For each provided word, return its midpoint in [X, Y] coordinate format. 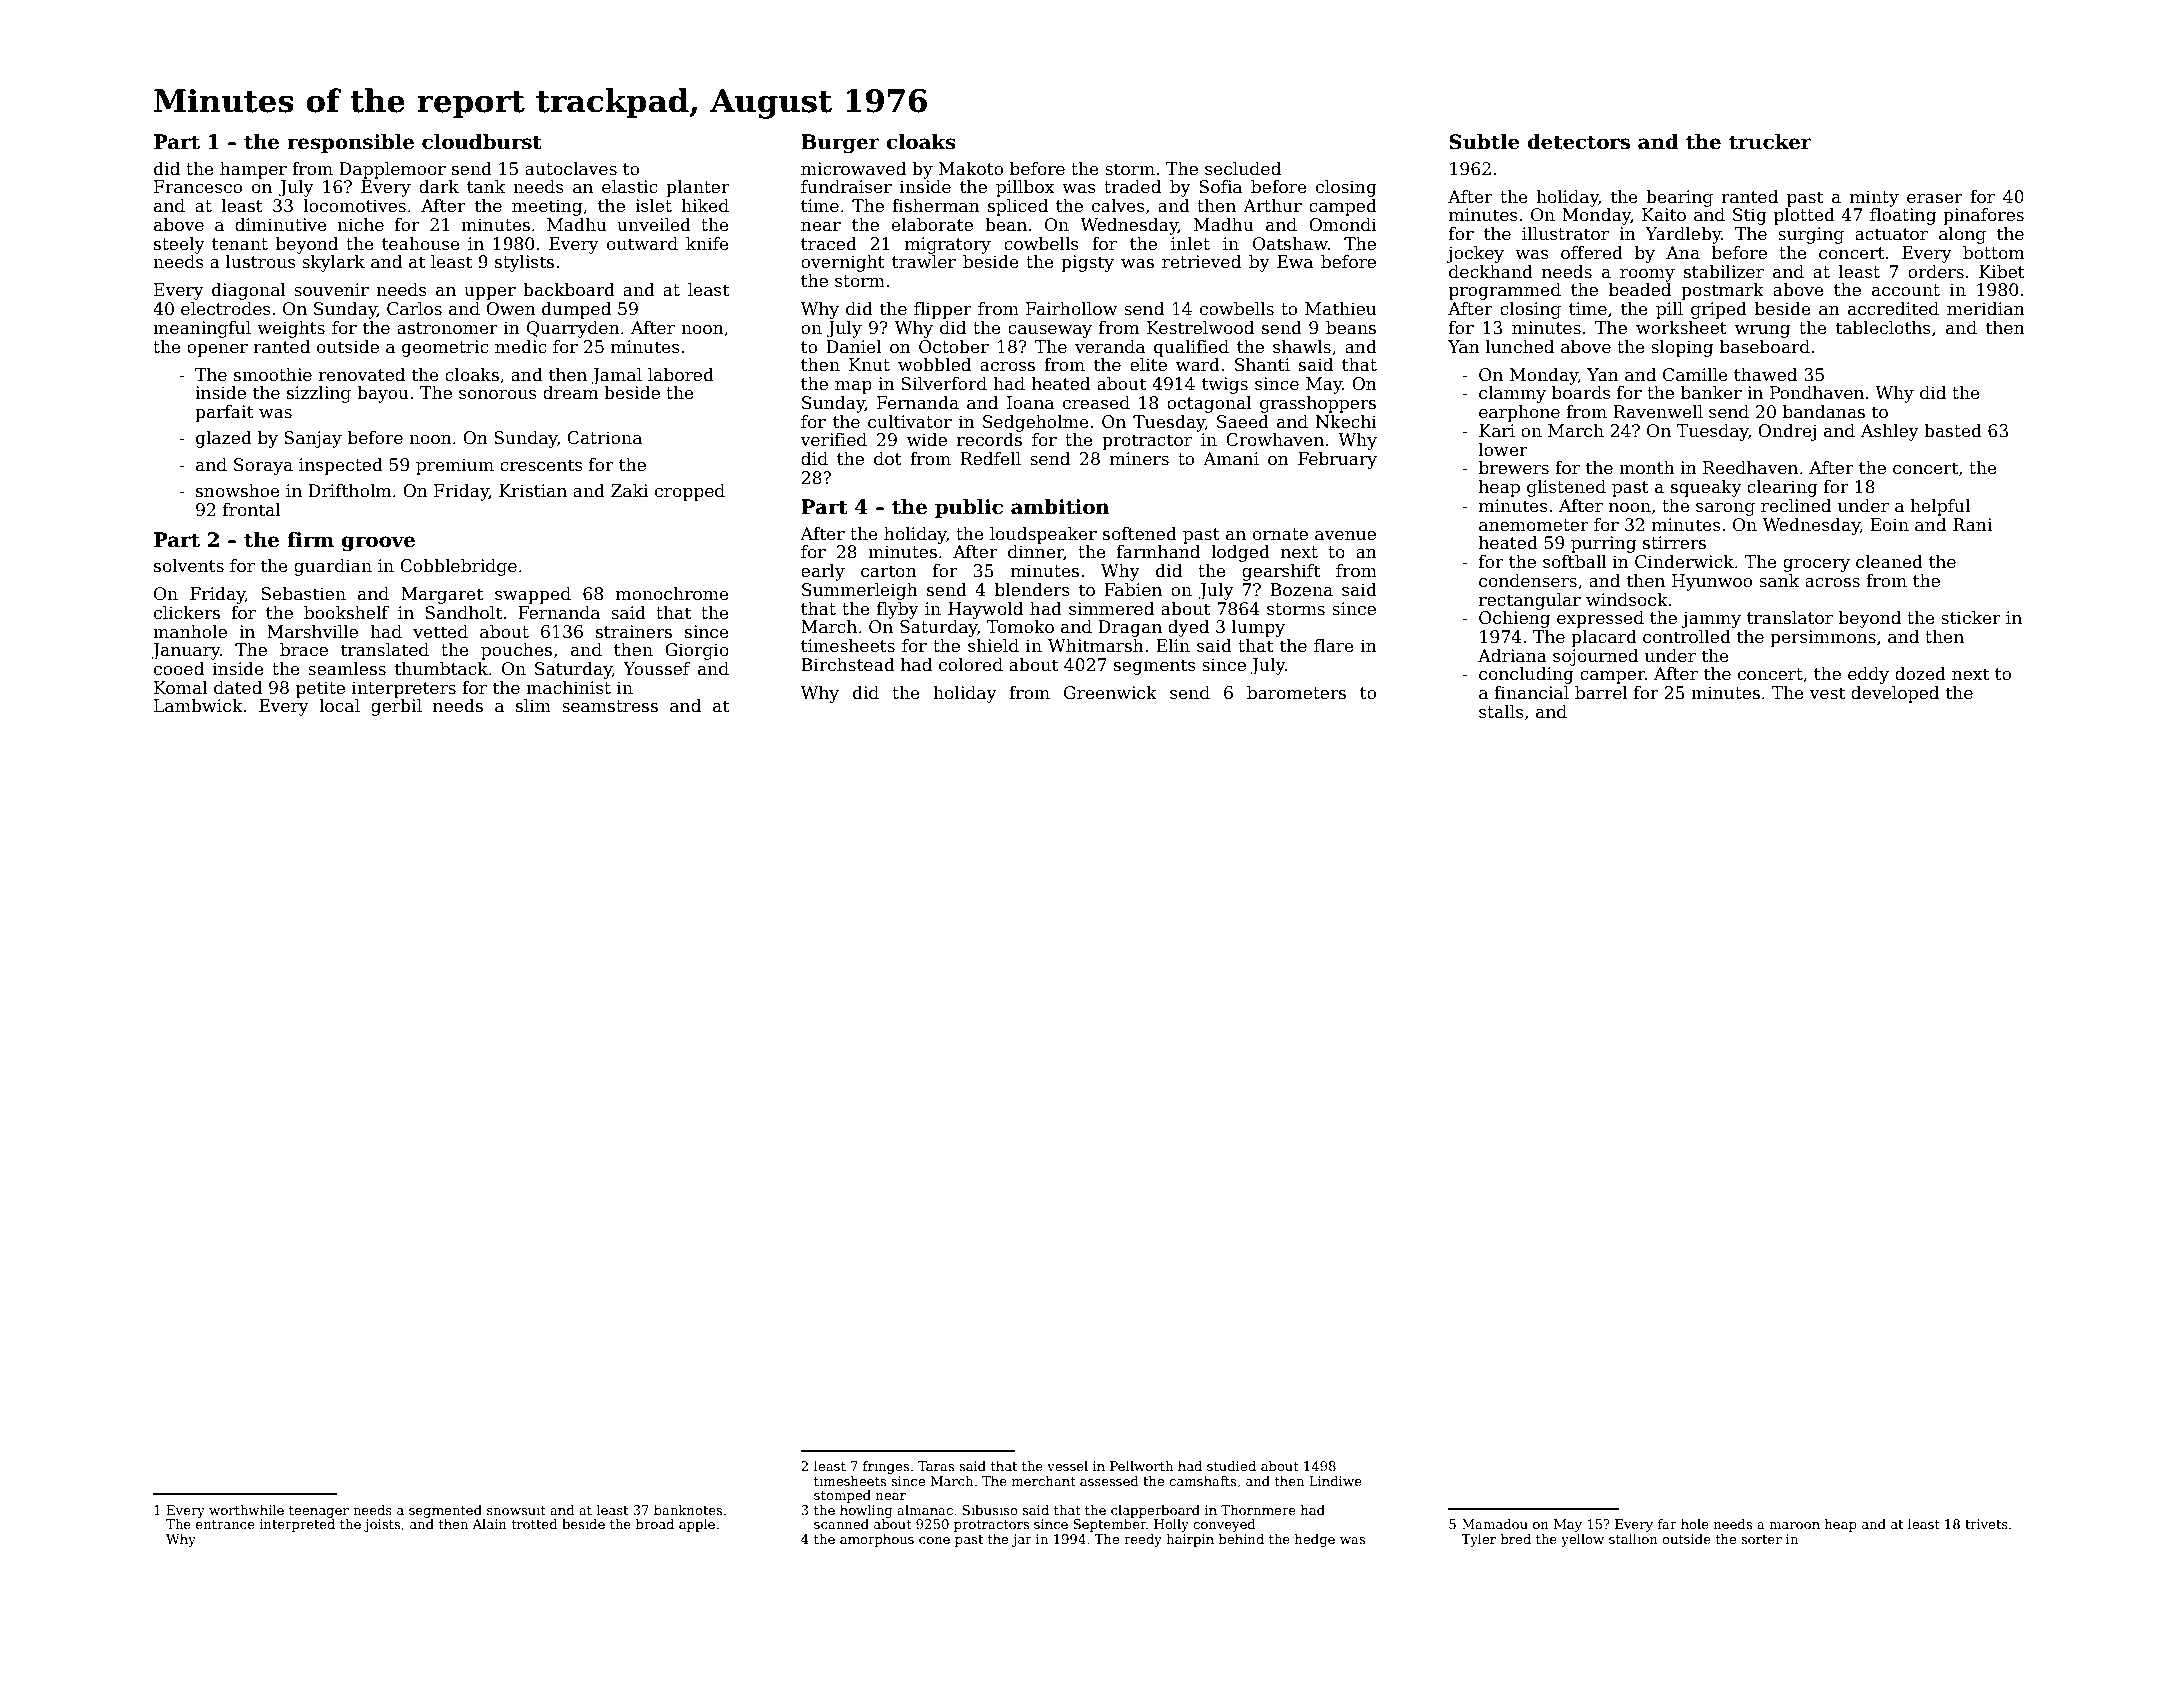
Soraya [263, 466]
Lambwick [198, 706]
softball [1575, 562]
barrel [1601, 693]
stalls [1501, 712]
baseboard [1765, 347]
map [853, 387]
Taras [936, 1466]
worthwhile [246, 1510]
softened [1140, 534]
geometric [445, 348]
